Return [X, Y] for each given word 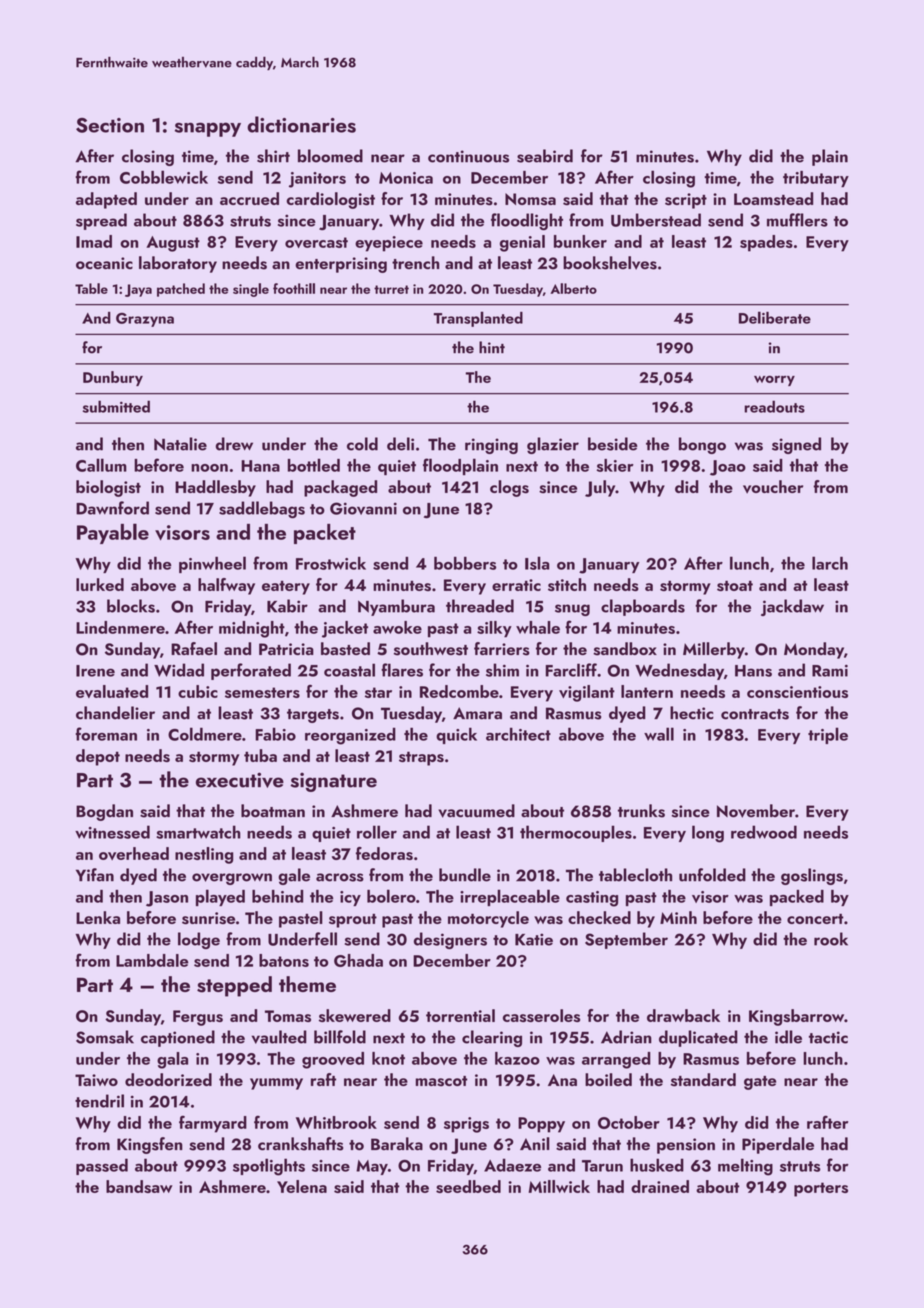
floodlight [527, 221]
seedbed [468, 1186]
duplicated [698, 1038]
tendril [99, 1101]
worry [774, 381]
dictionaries [301, 124]
